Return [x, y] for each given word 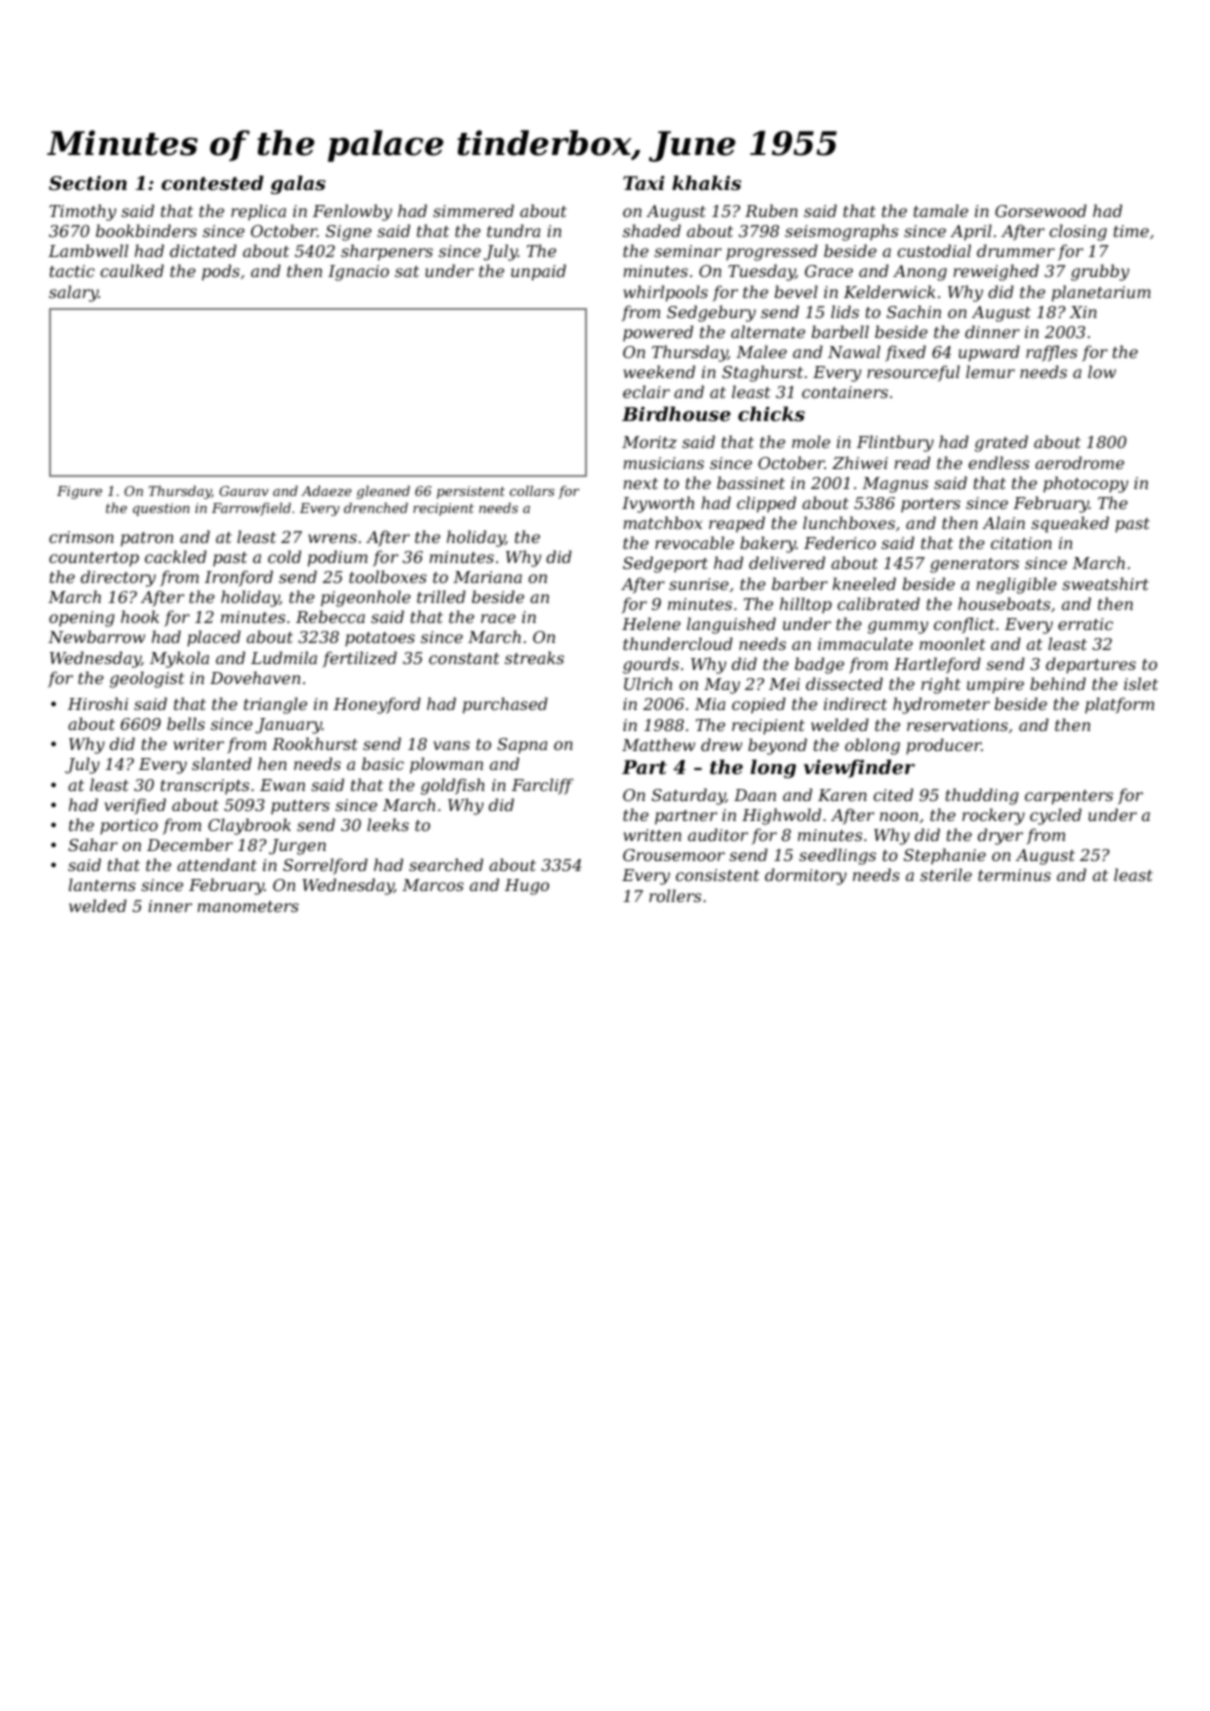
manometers [248, 906]
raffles [1051, 353]
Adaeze [326, 491]
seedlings [837, 856]
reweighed [996, 272]
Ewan [282, 785]
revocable [694, 542]
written [652, 835]
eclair [646, 391]
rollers [675, 895]
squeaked [1070, 524]
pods [221, 272]
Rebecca [330, 616]
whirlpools [666, 293]
